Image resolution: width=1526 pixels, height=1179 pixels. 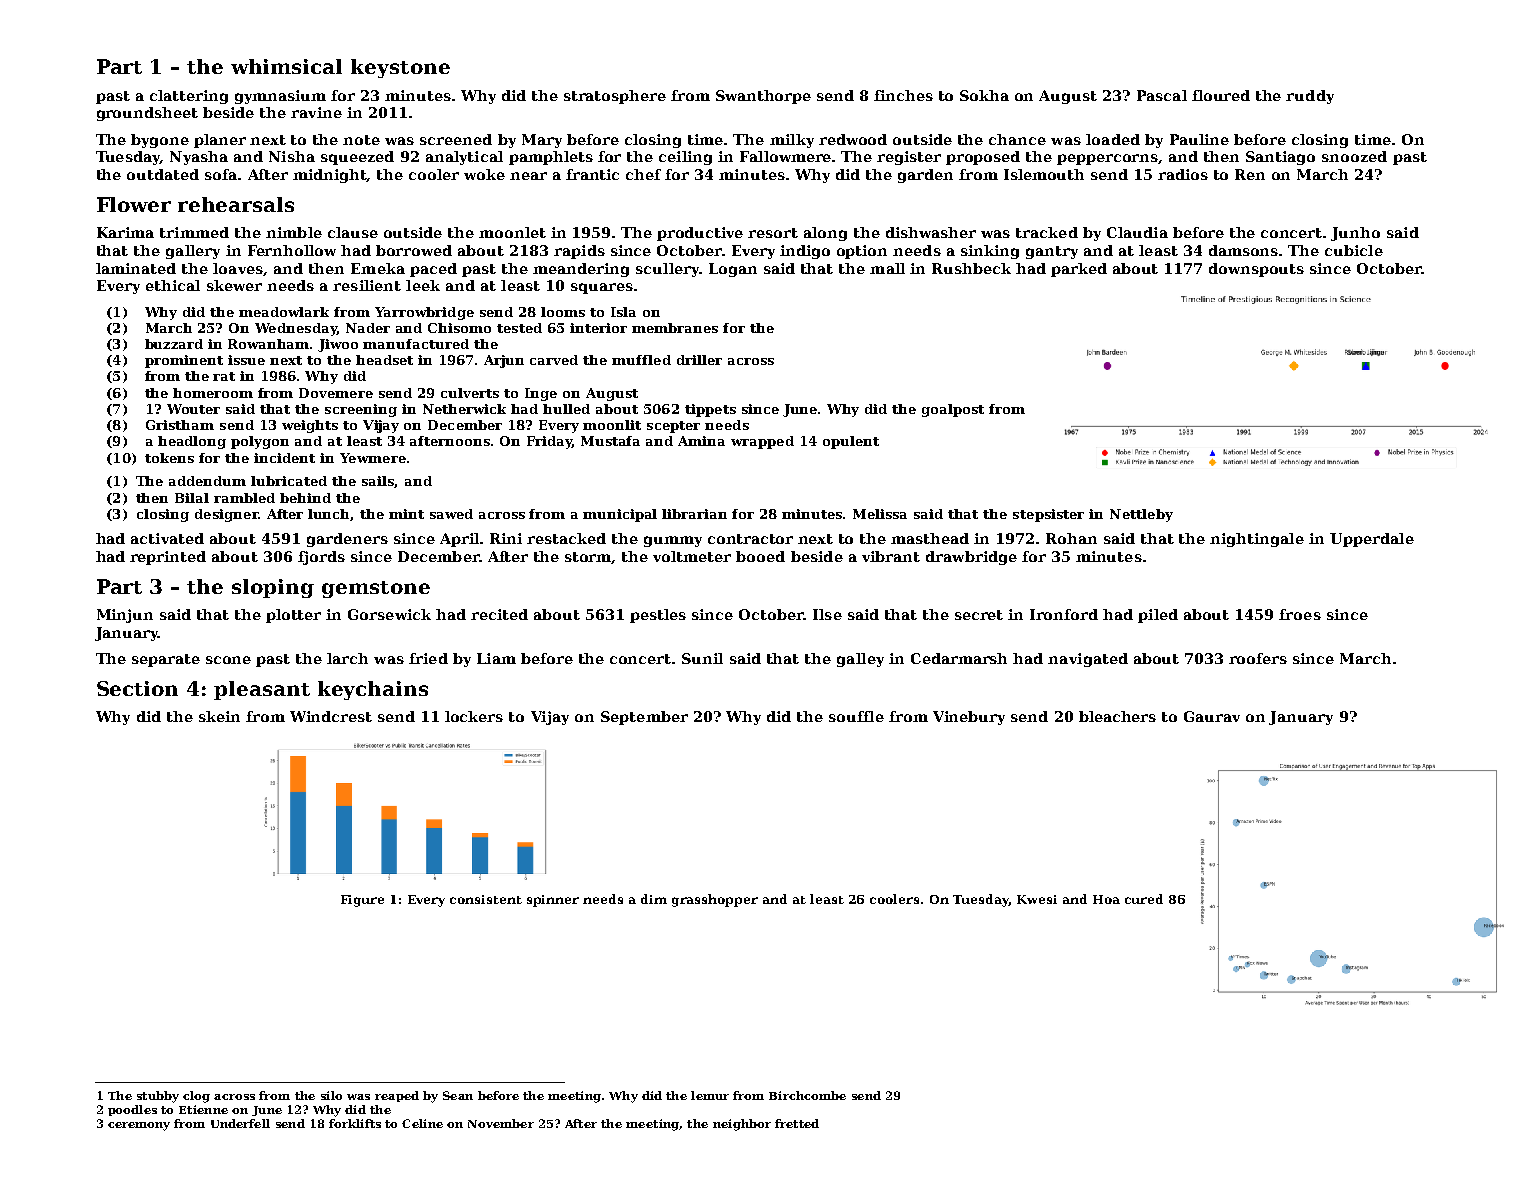 What do you see at coordinates (458, 1095) in the screenshot?
I see `Sean` at bounding box center [458, 1095].
